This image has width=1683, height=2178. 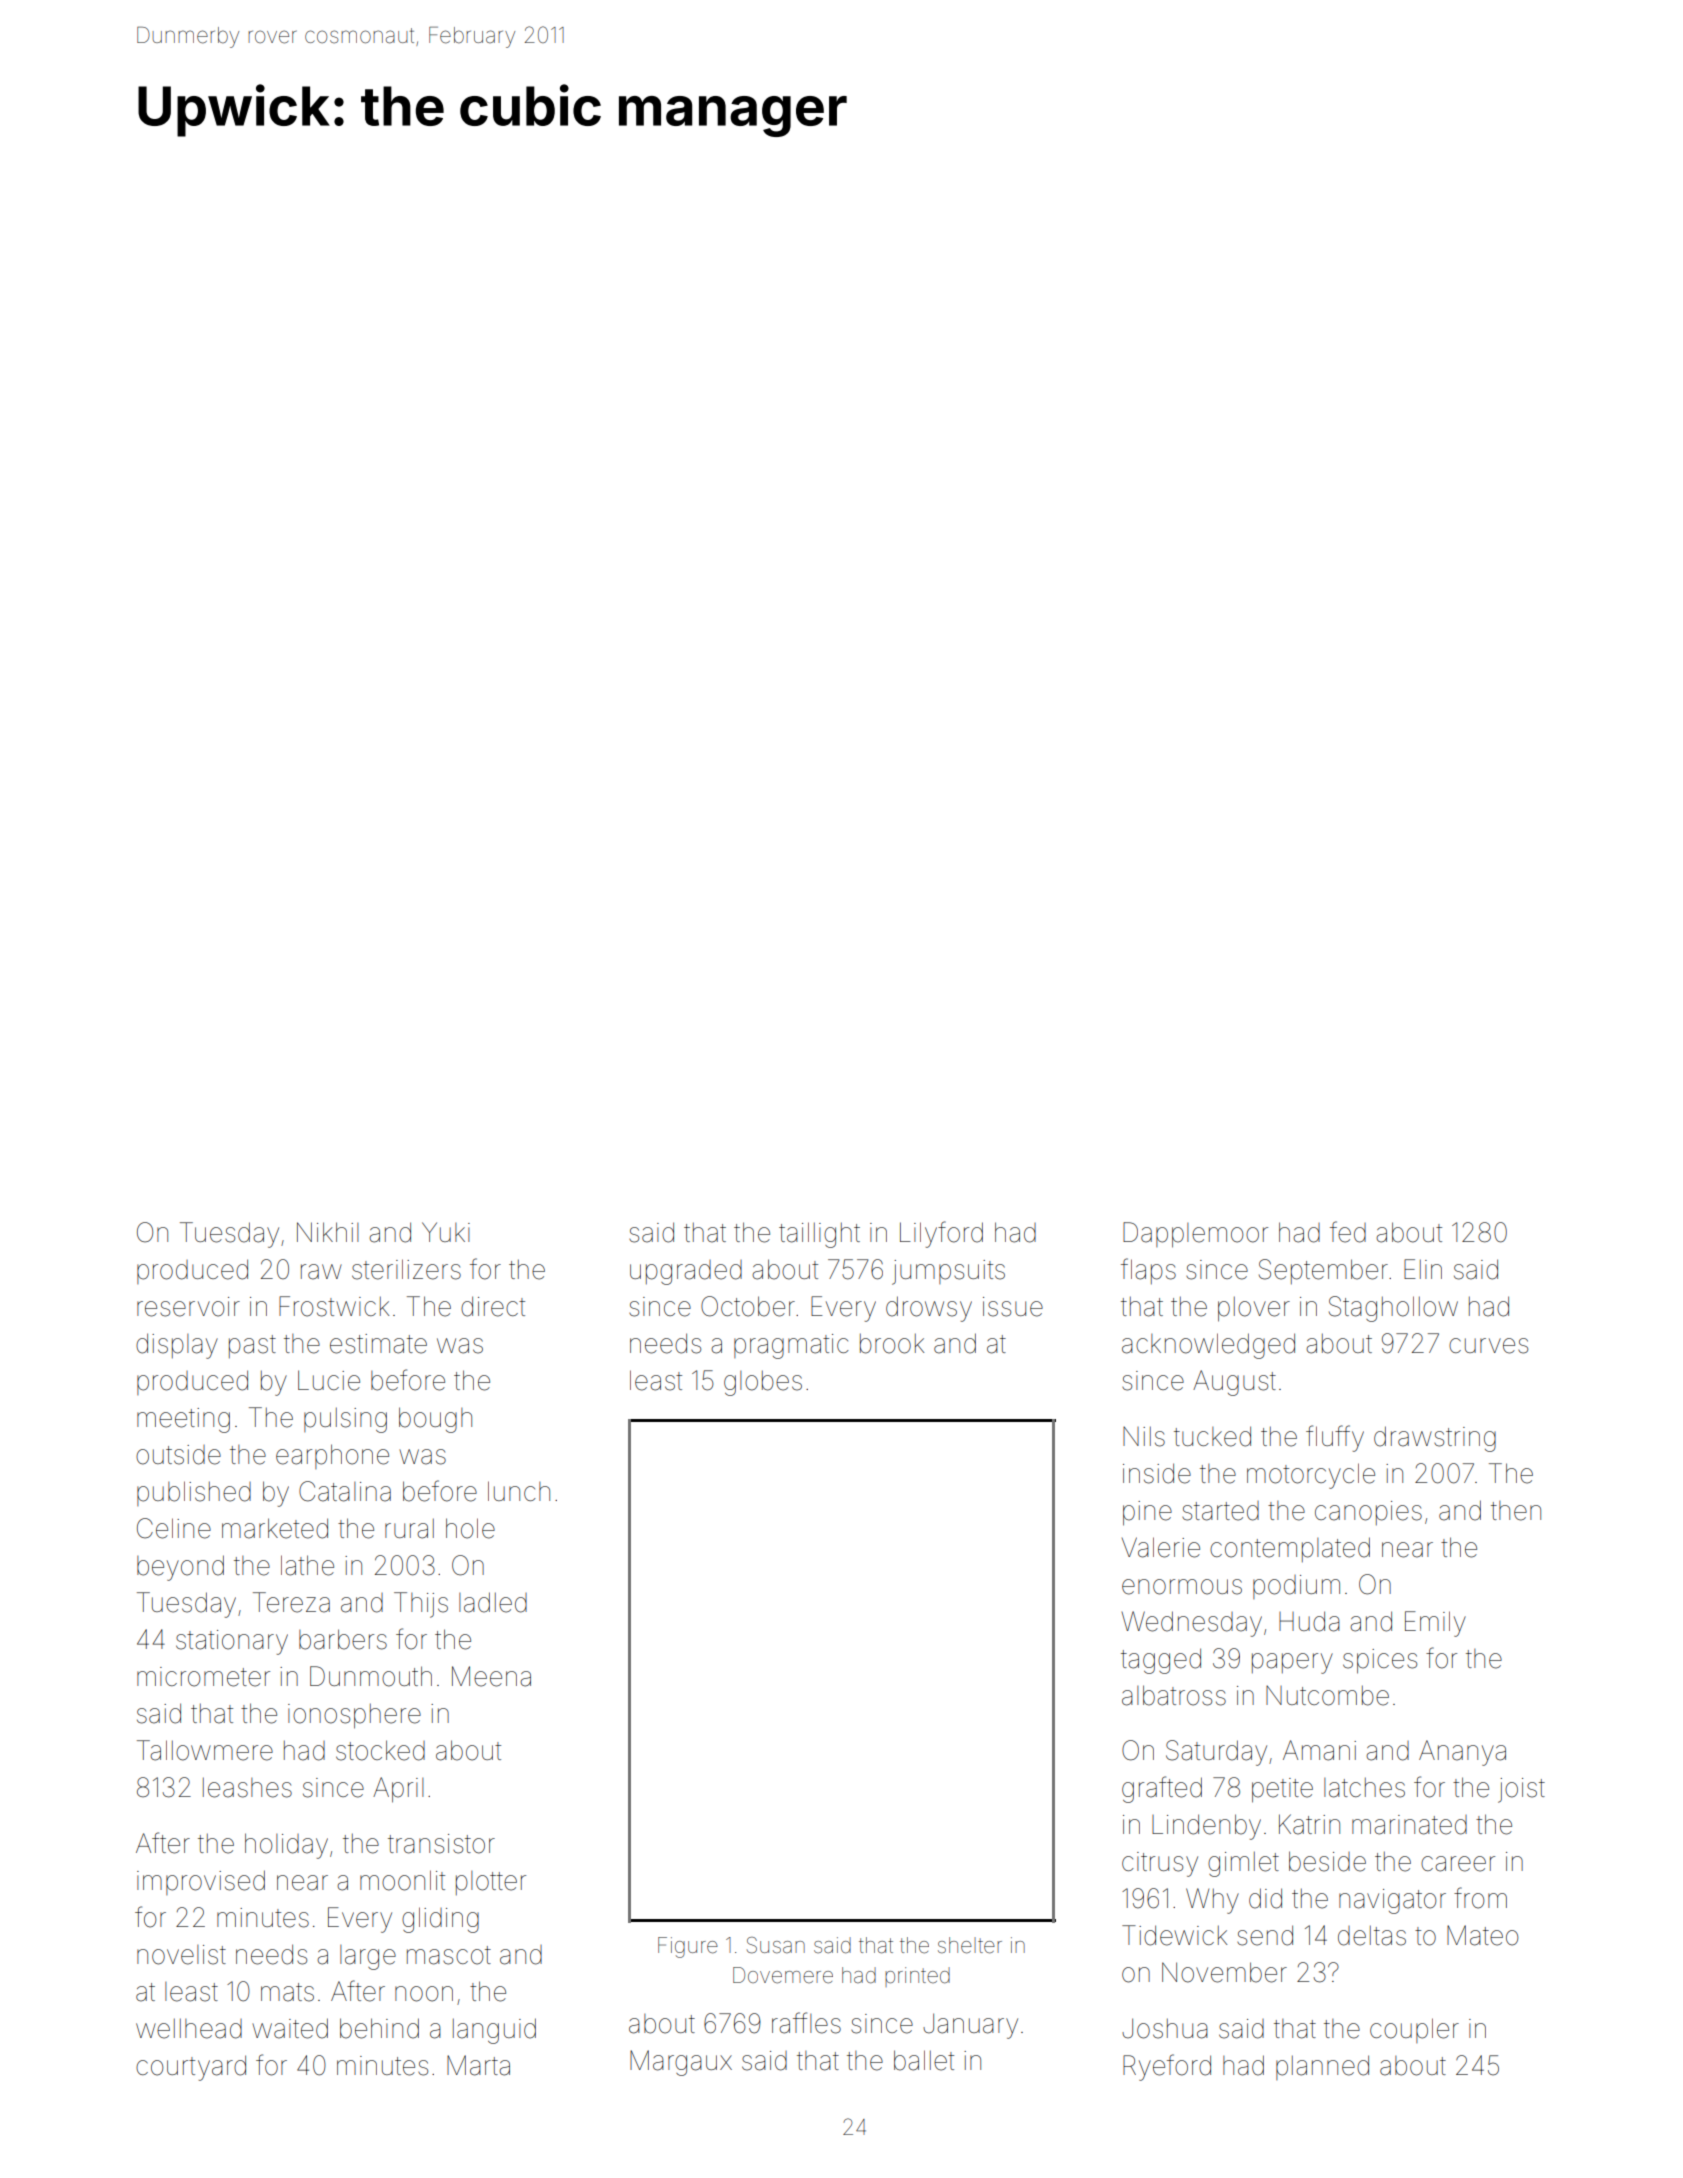 What do you see at coordinates (441, 1844) in the image?
I see `transistor` at bounding box center [441, 1844].
